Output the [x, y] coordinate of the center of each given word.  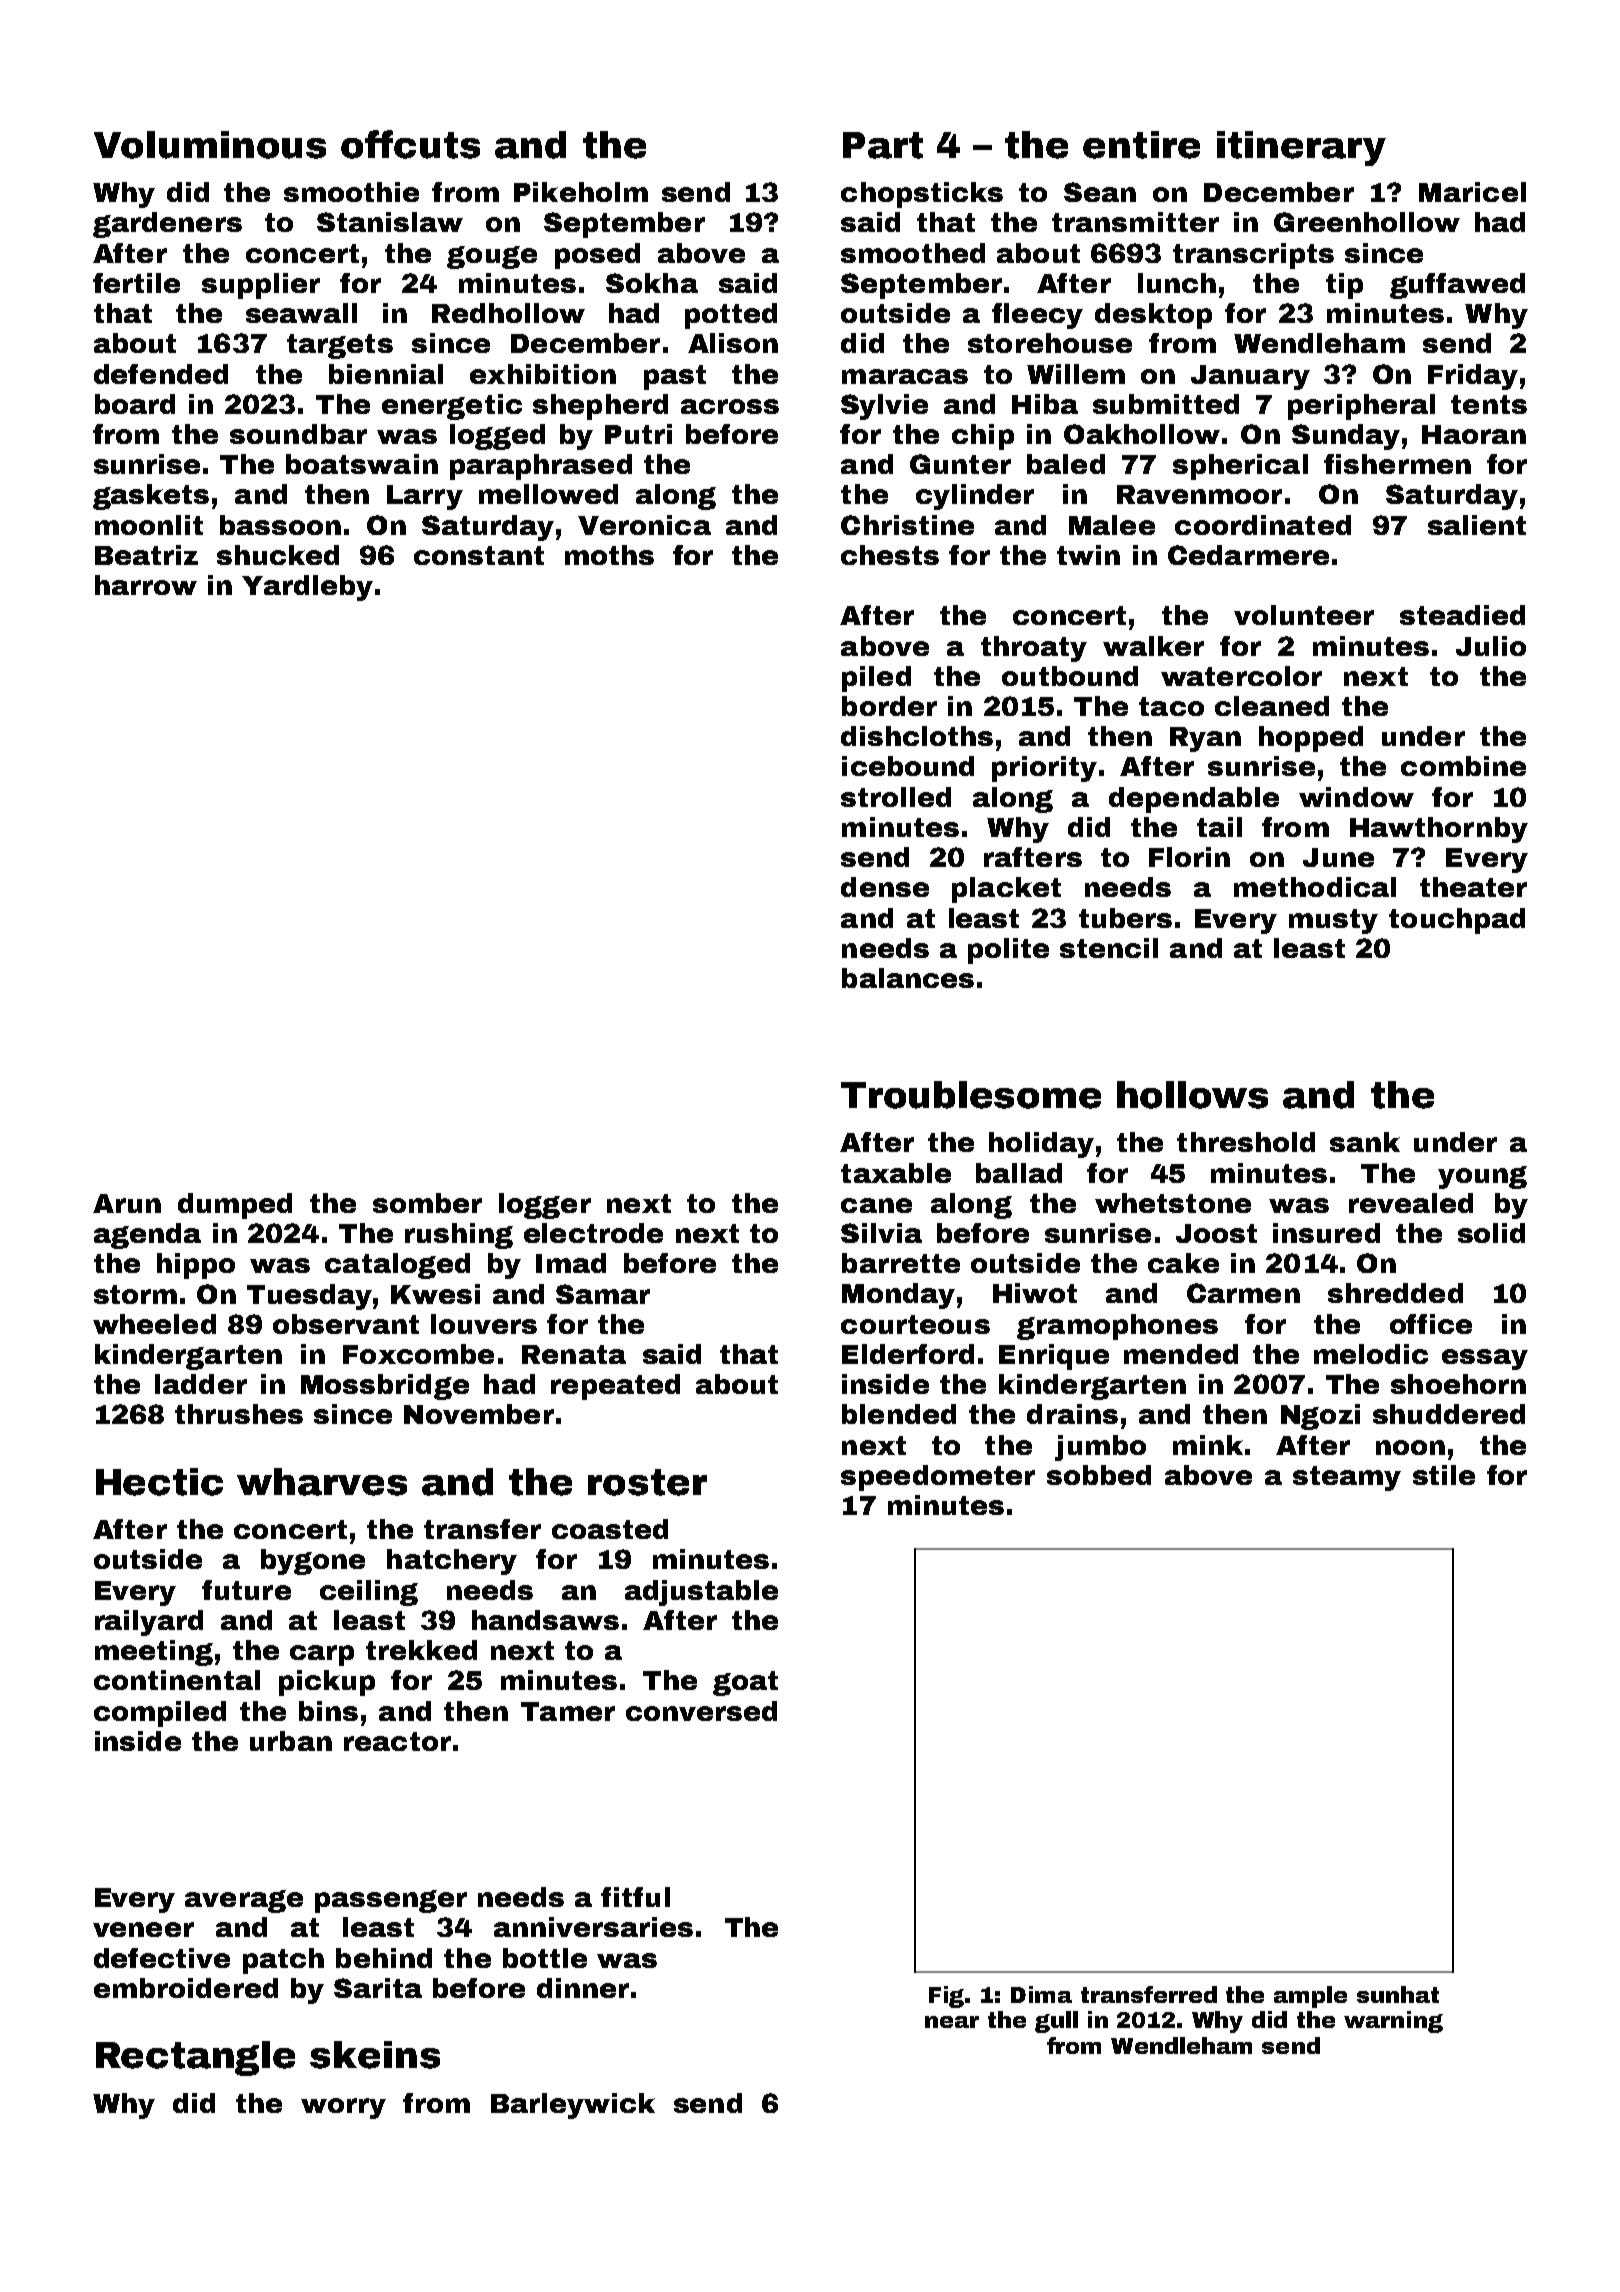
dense [885, 887]
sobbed [1099, 1475]
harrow [146, 585]
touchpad [1457, 921]
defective [162, 1958]
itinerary [1301, 148]
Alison [733, 343]
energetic [452, 407]
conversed [701, 1711]
